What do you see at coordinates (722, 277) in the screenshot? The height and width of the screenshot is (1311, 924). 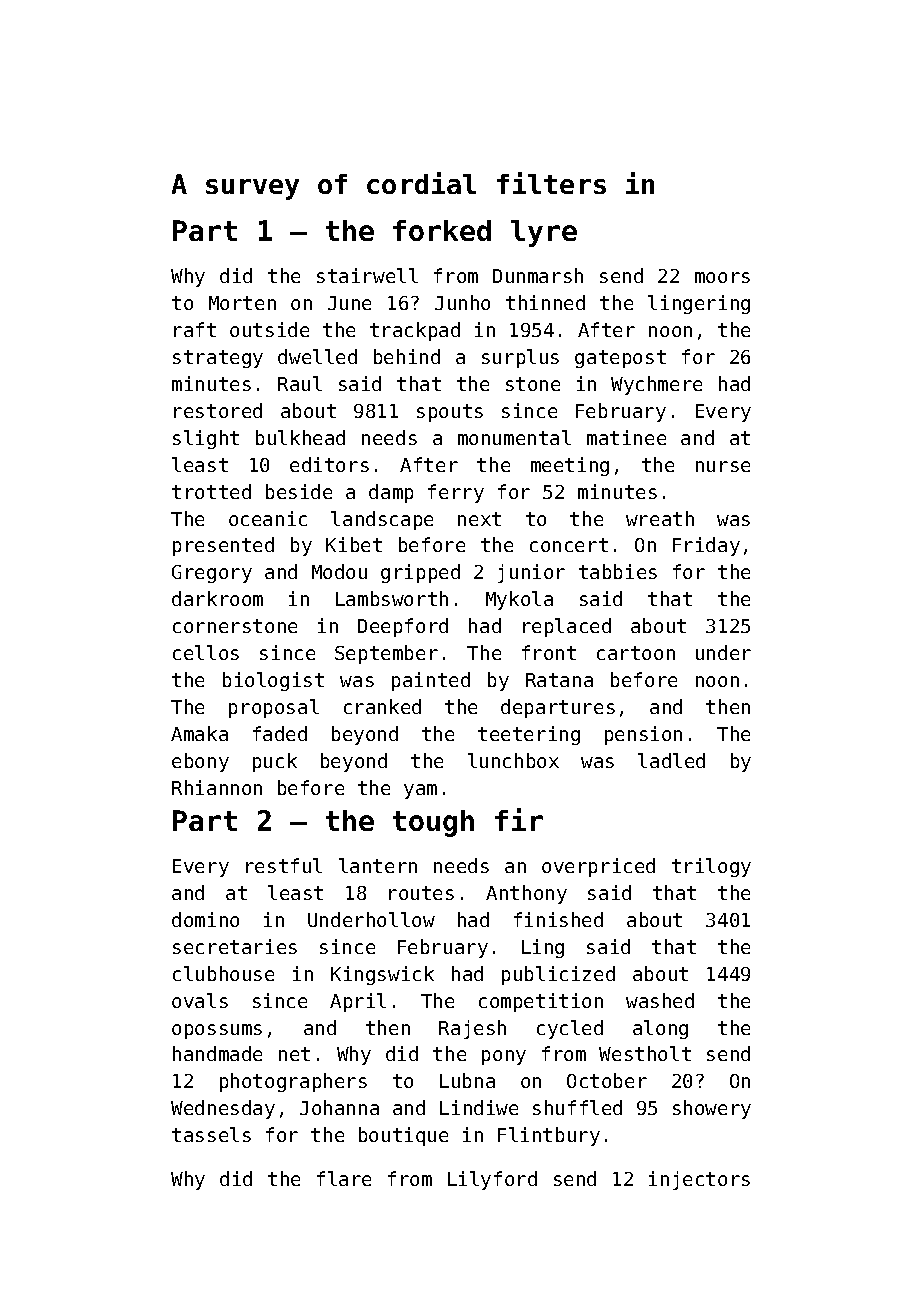 I see `moors` at bounding box center [722, 277].
